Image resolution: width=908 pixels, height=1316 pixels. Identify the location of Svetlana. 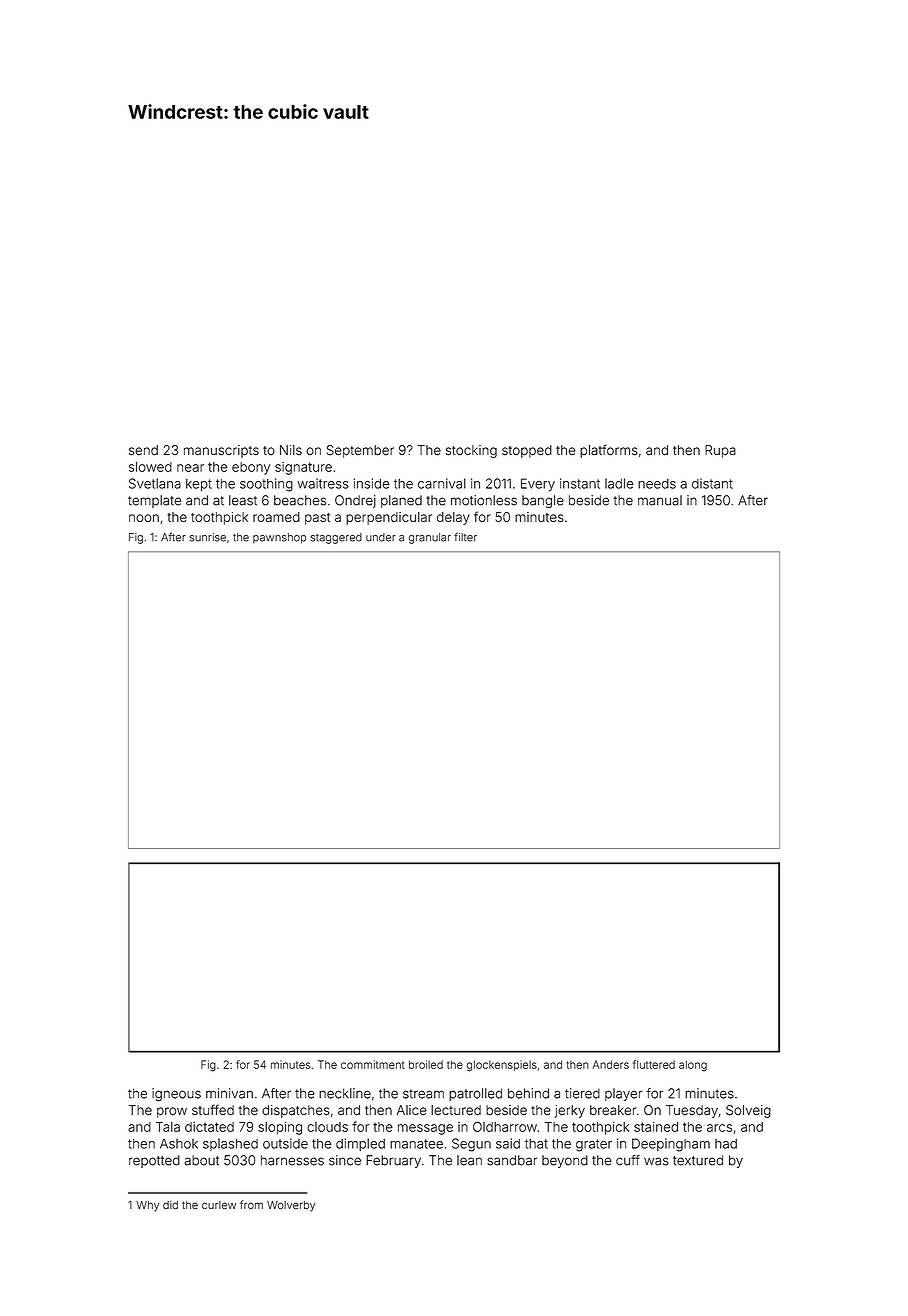
(155, 483).
